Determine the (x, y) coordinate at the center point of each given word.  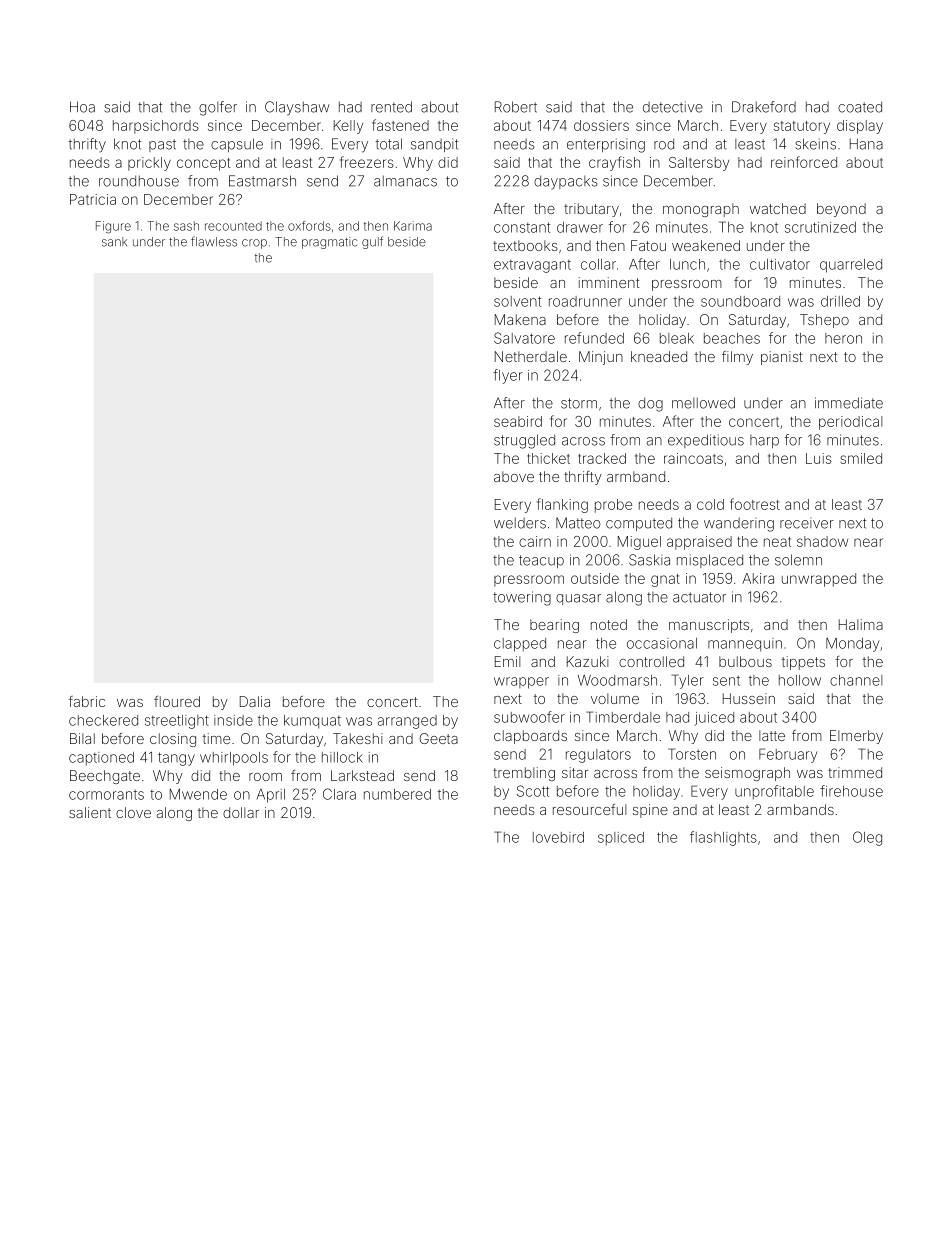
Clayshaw (297, 108)
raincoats (693, 458)
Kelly (348, 127)
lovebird (558, 837)
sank (114, 242)
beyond (841, 210)
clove (133, 812)
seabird (518, 421)
